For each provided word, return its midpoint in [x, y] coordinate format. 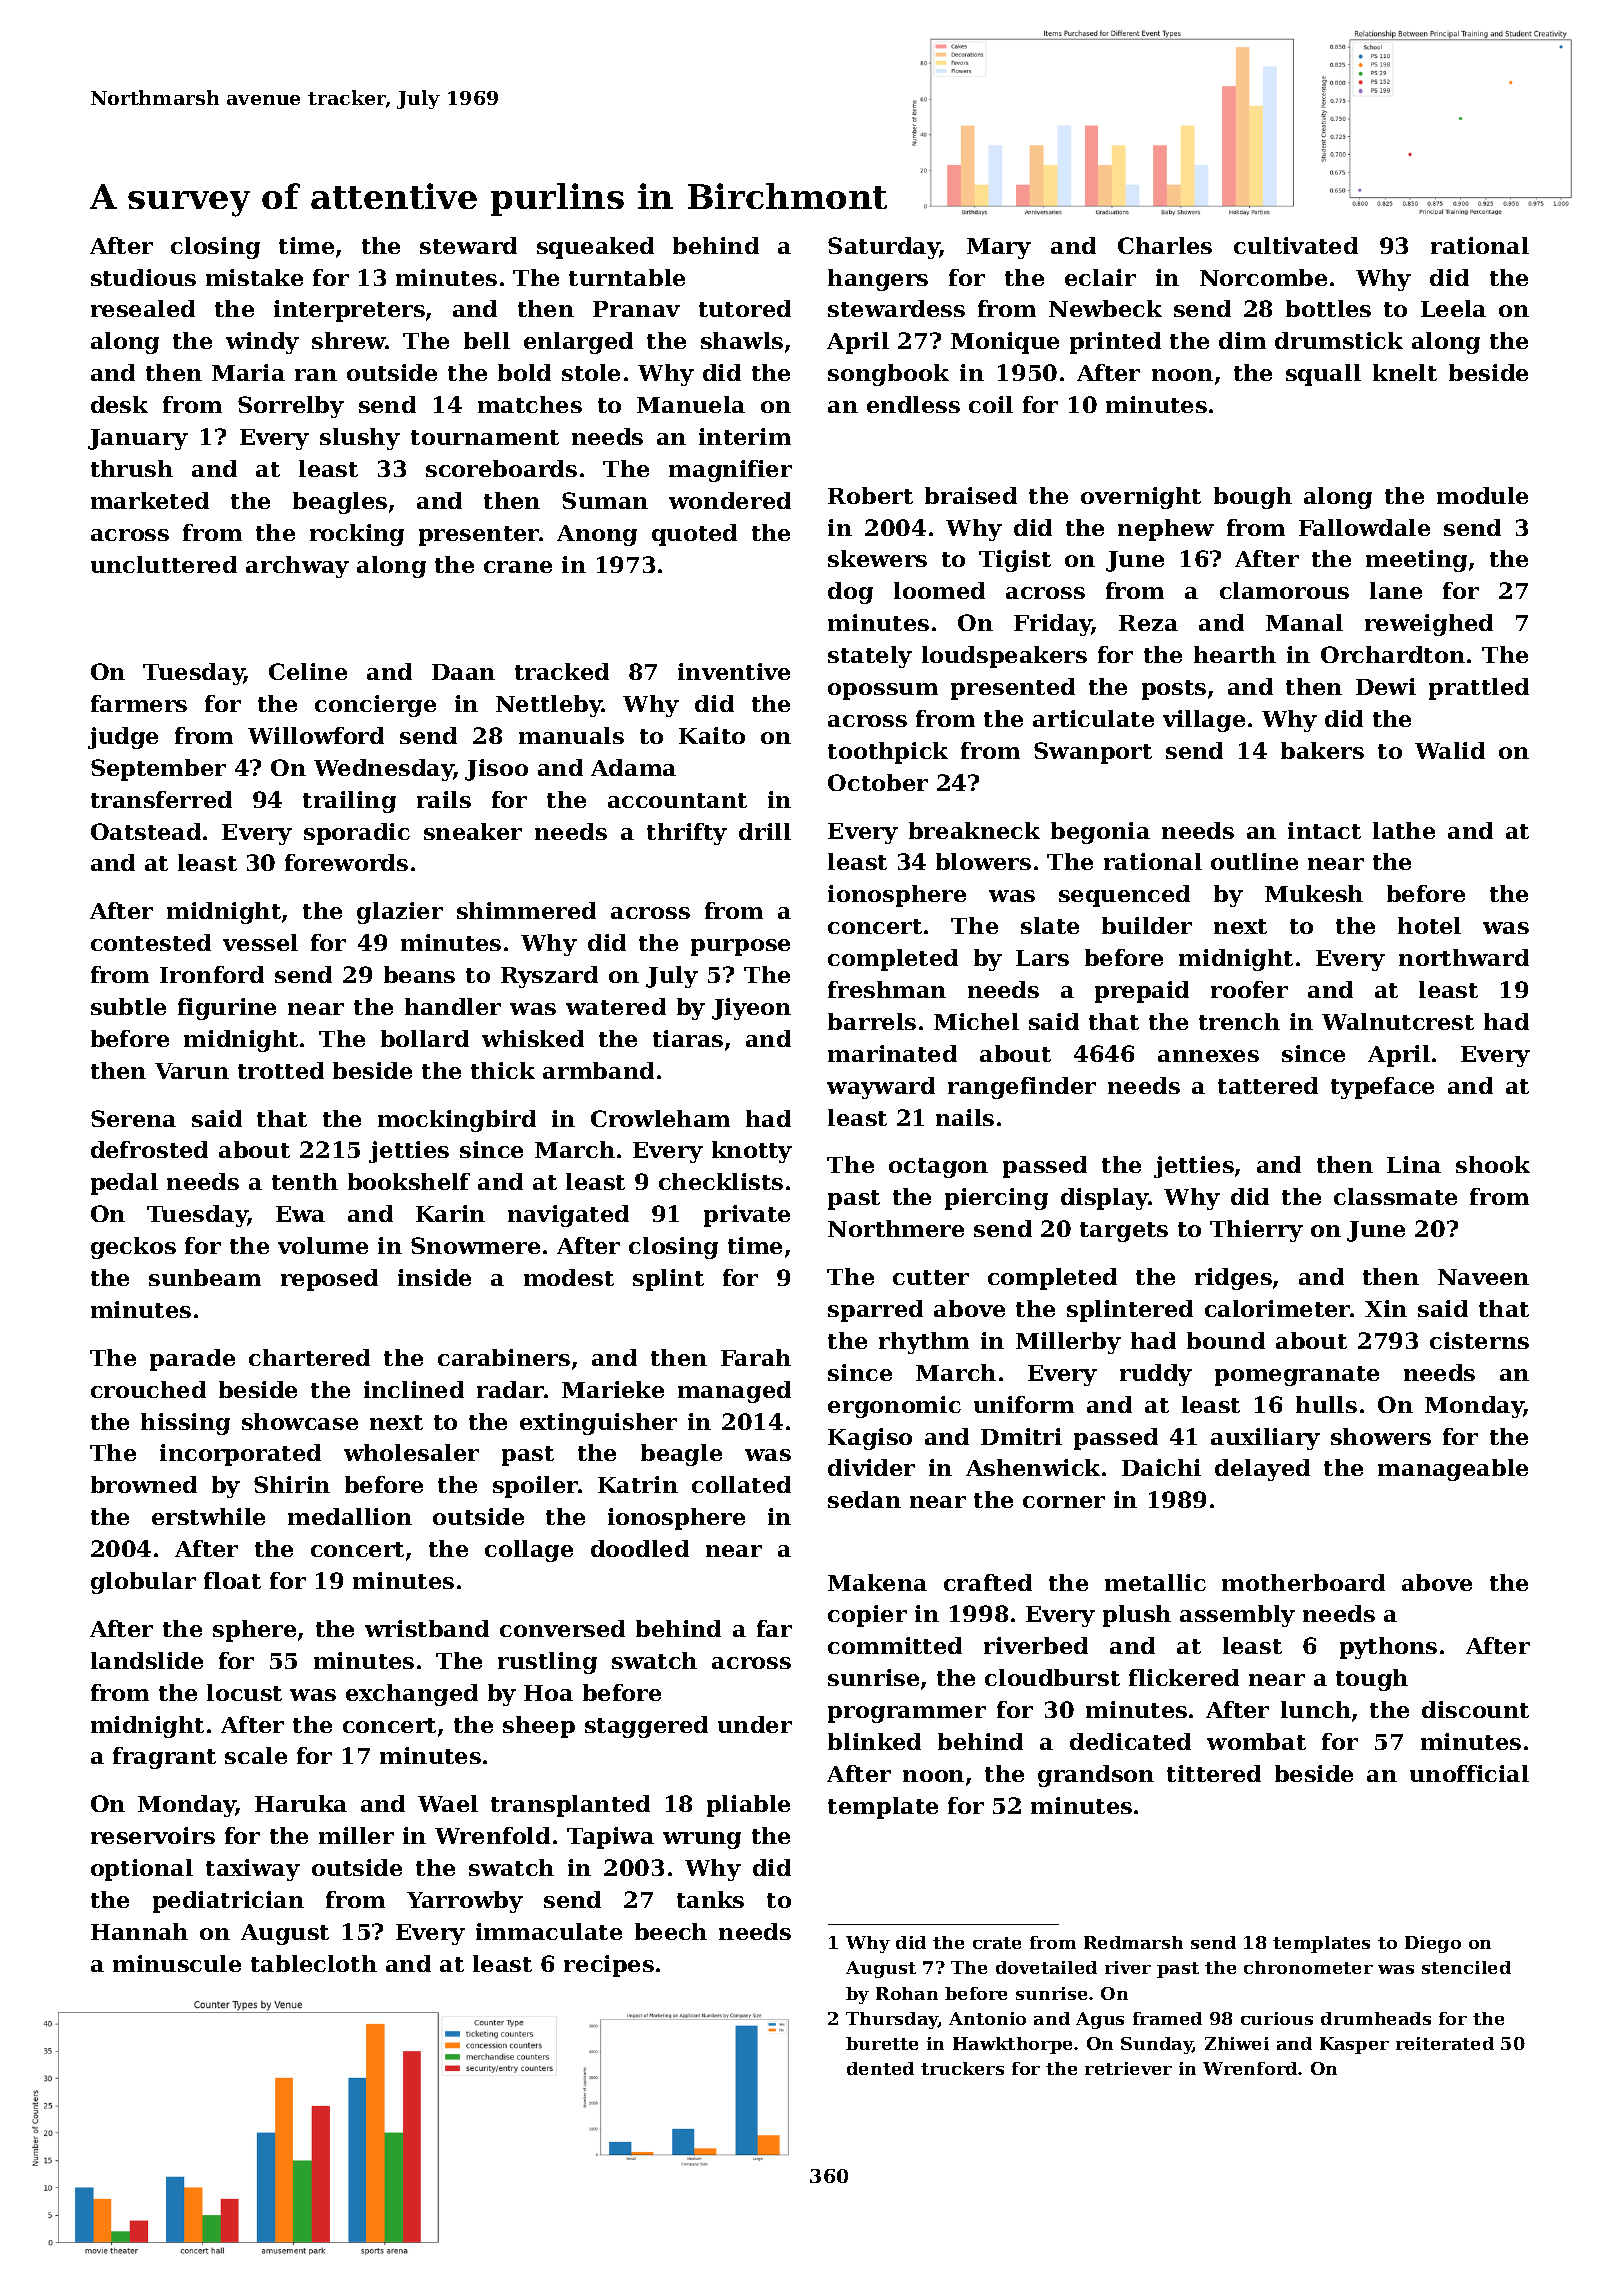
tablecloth [314, 1963]
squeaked [595, 248]
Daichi [1161, 1467]
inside [434, 1277]
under [755, 1724]
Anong [597, 535]
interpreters [349, 311]
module [1482, 495]
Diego [1433, 1944]
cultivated [1296, 245]
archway [297, 567]
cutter [931, 1277]
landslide [147, 1660]
